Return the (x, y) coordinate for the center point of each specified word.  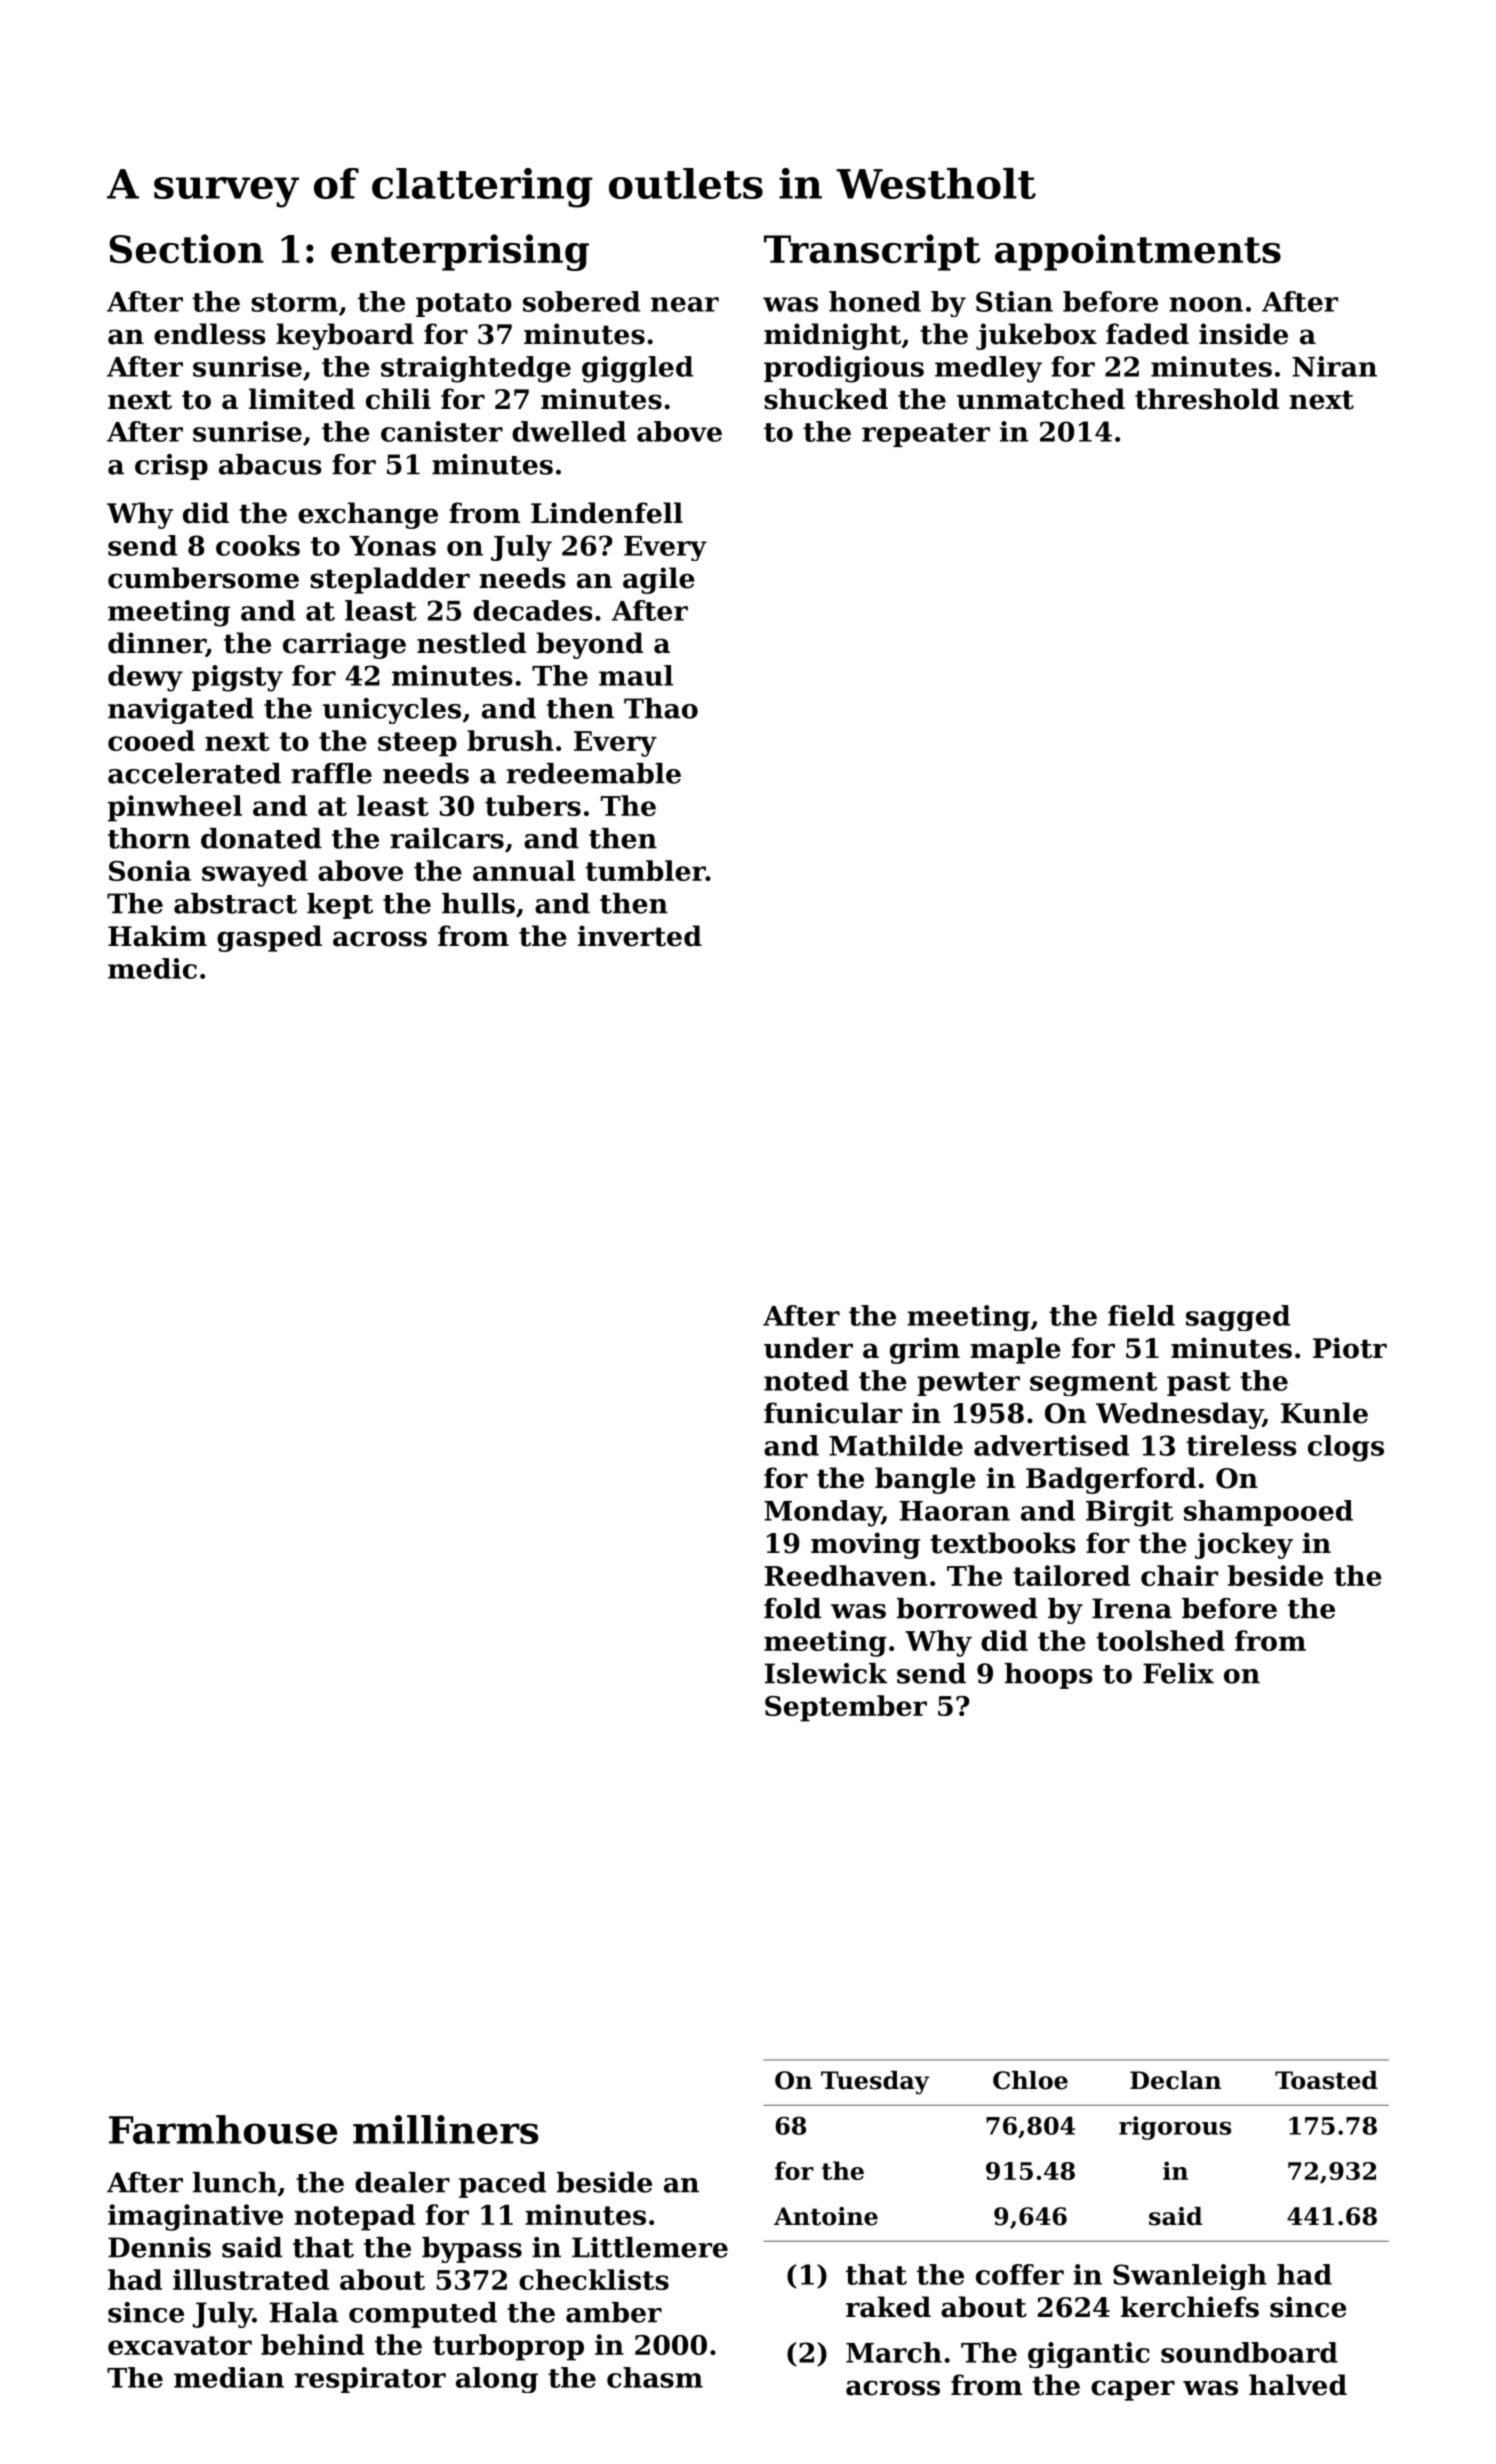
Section (186, 249)
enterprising (460, 252)
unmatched (1041, 399)
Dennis (159, 2247)
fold (792, 1608)
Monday (823, 1513)
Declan (1175, 2080)
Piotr (1350, 1348)
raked (888, 2307)
